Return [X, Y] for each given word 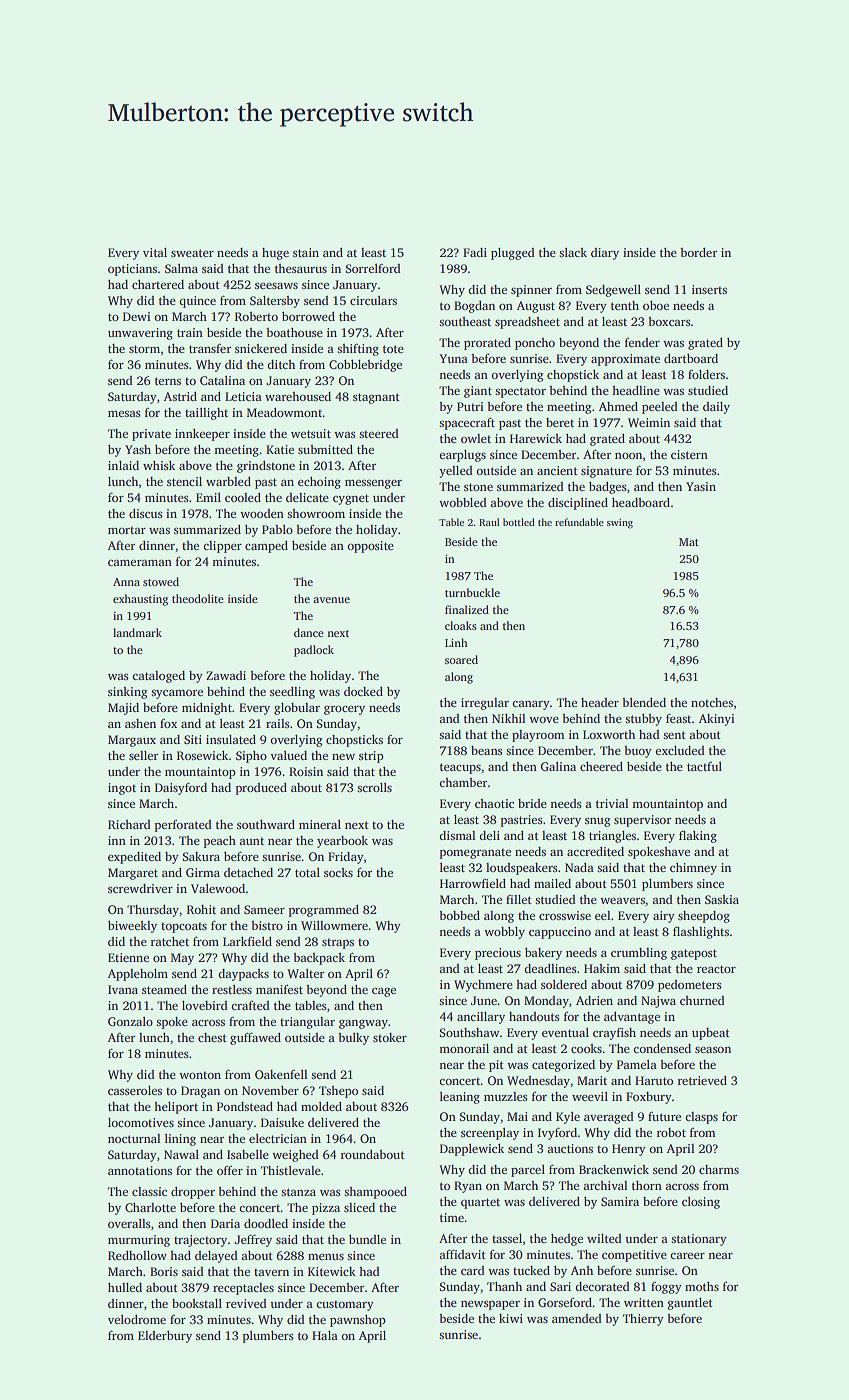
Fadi [475, 252]
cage [384, 992]
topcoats [184, 927]
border [698, 252]
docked [363, 691]
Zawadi [226, 675]
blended [644, 702]
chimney [693, 869]
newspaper [490, 1305]
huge [275, 254]
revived [246, 1303]
